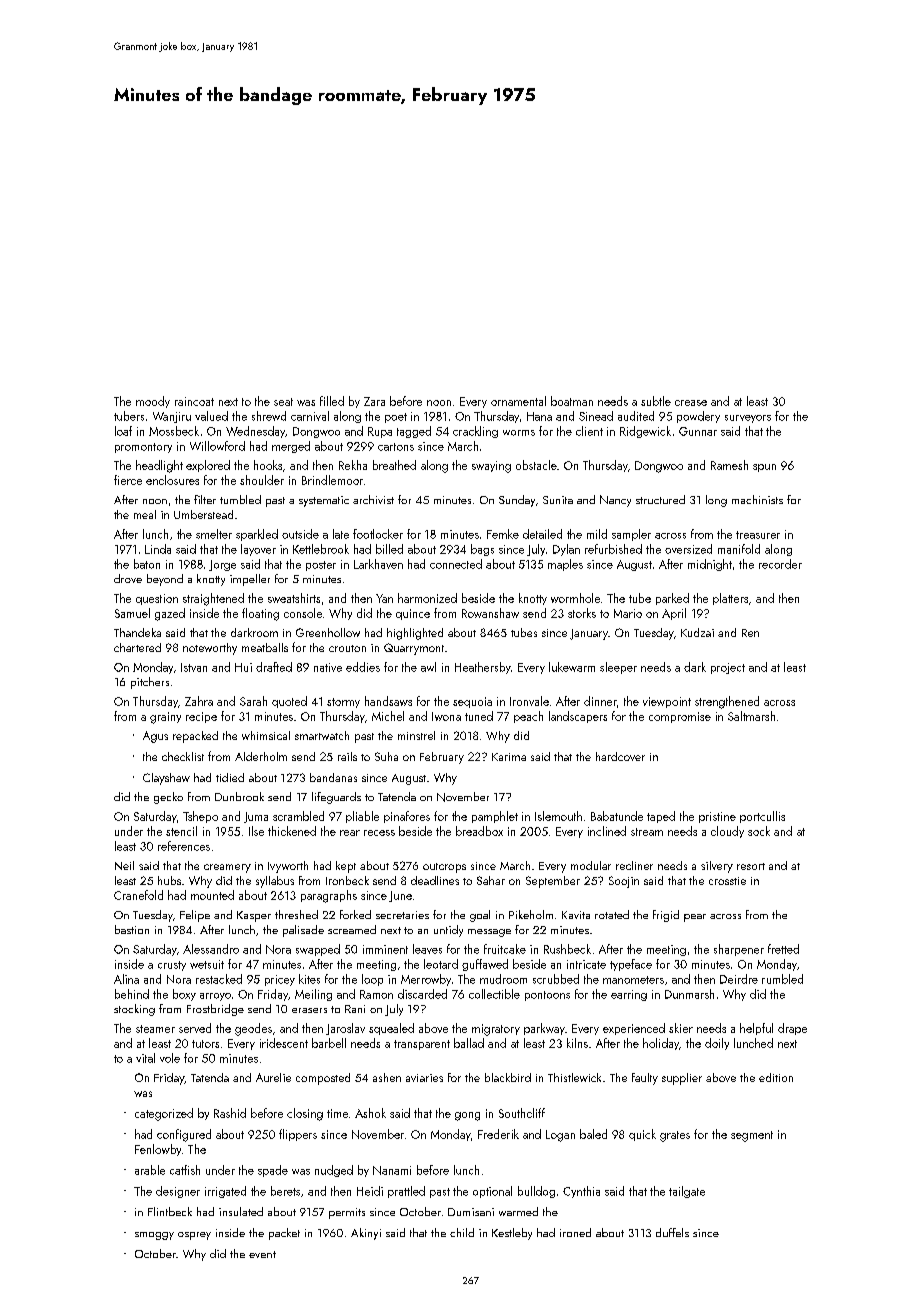 The height and width of the page is (1308, 924). Describe the element at coordinates (194, 401) in the page. I see `raincoat` at that location.
